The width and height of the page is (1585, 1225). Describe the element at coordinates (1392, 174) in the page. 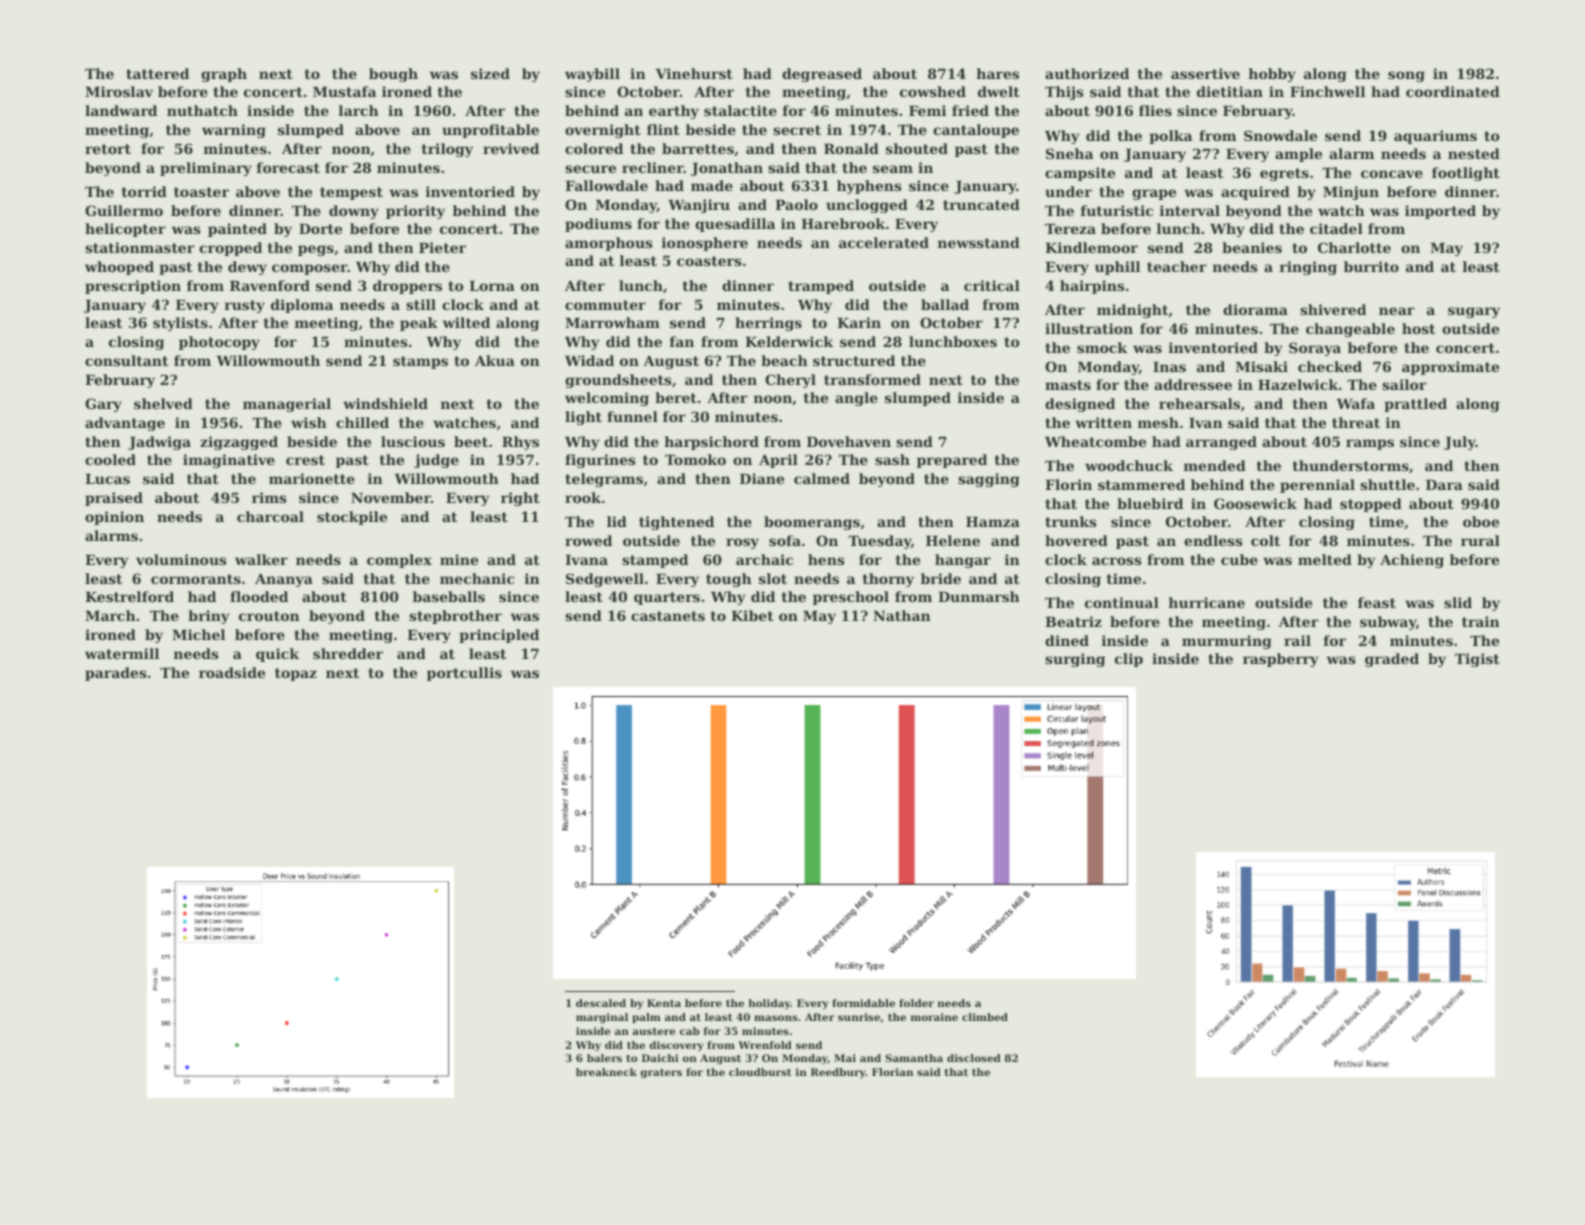

I see `concave` at that location.
